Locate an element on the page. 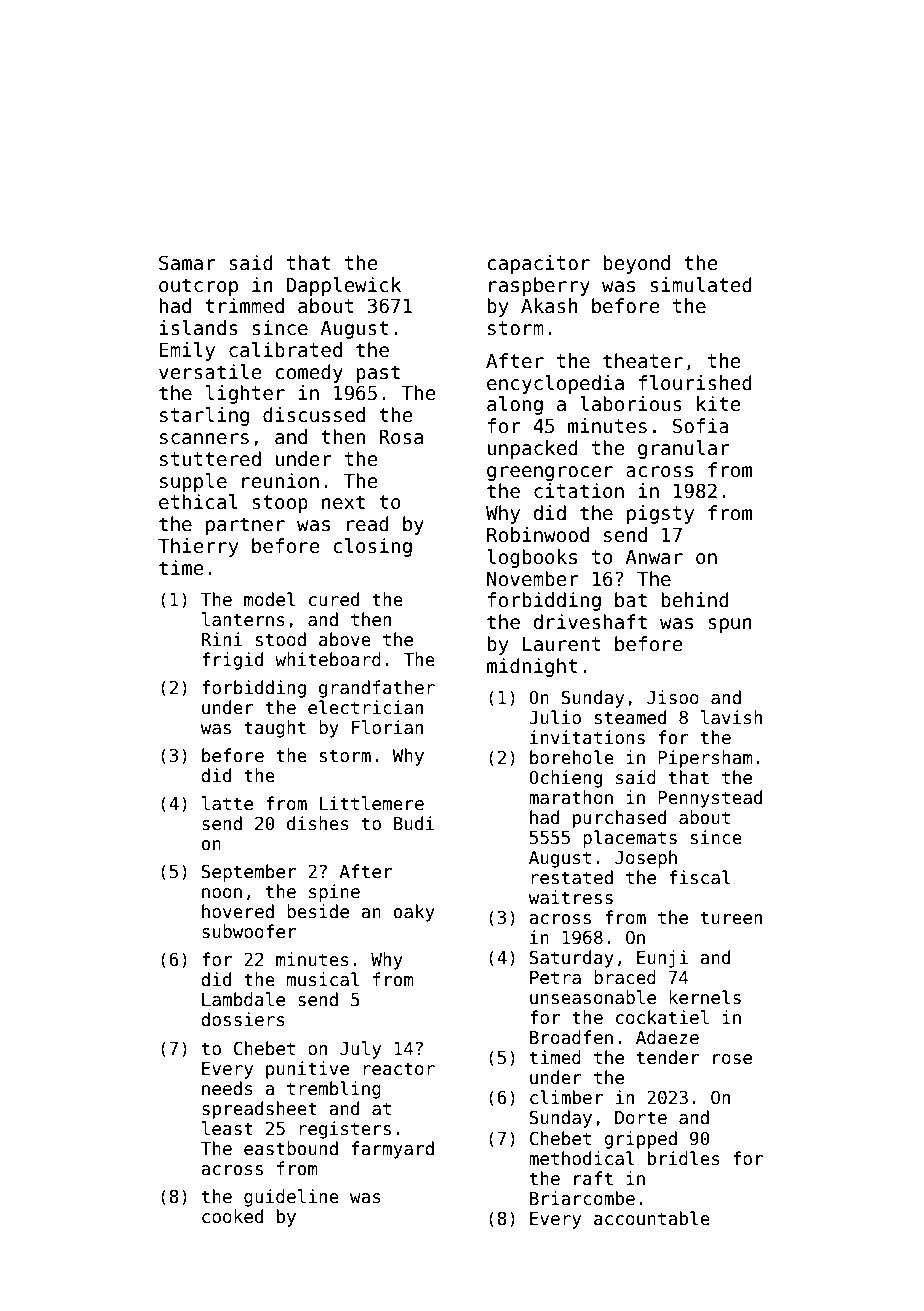 The image size is (924, 1311). beyond is located at coordinates (636, 264).
